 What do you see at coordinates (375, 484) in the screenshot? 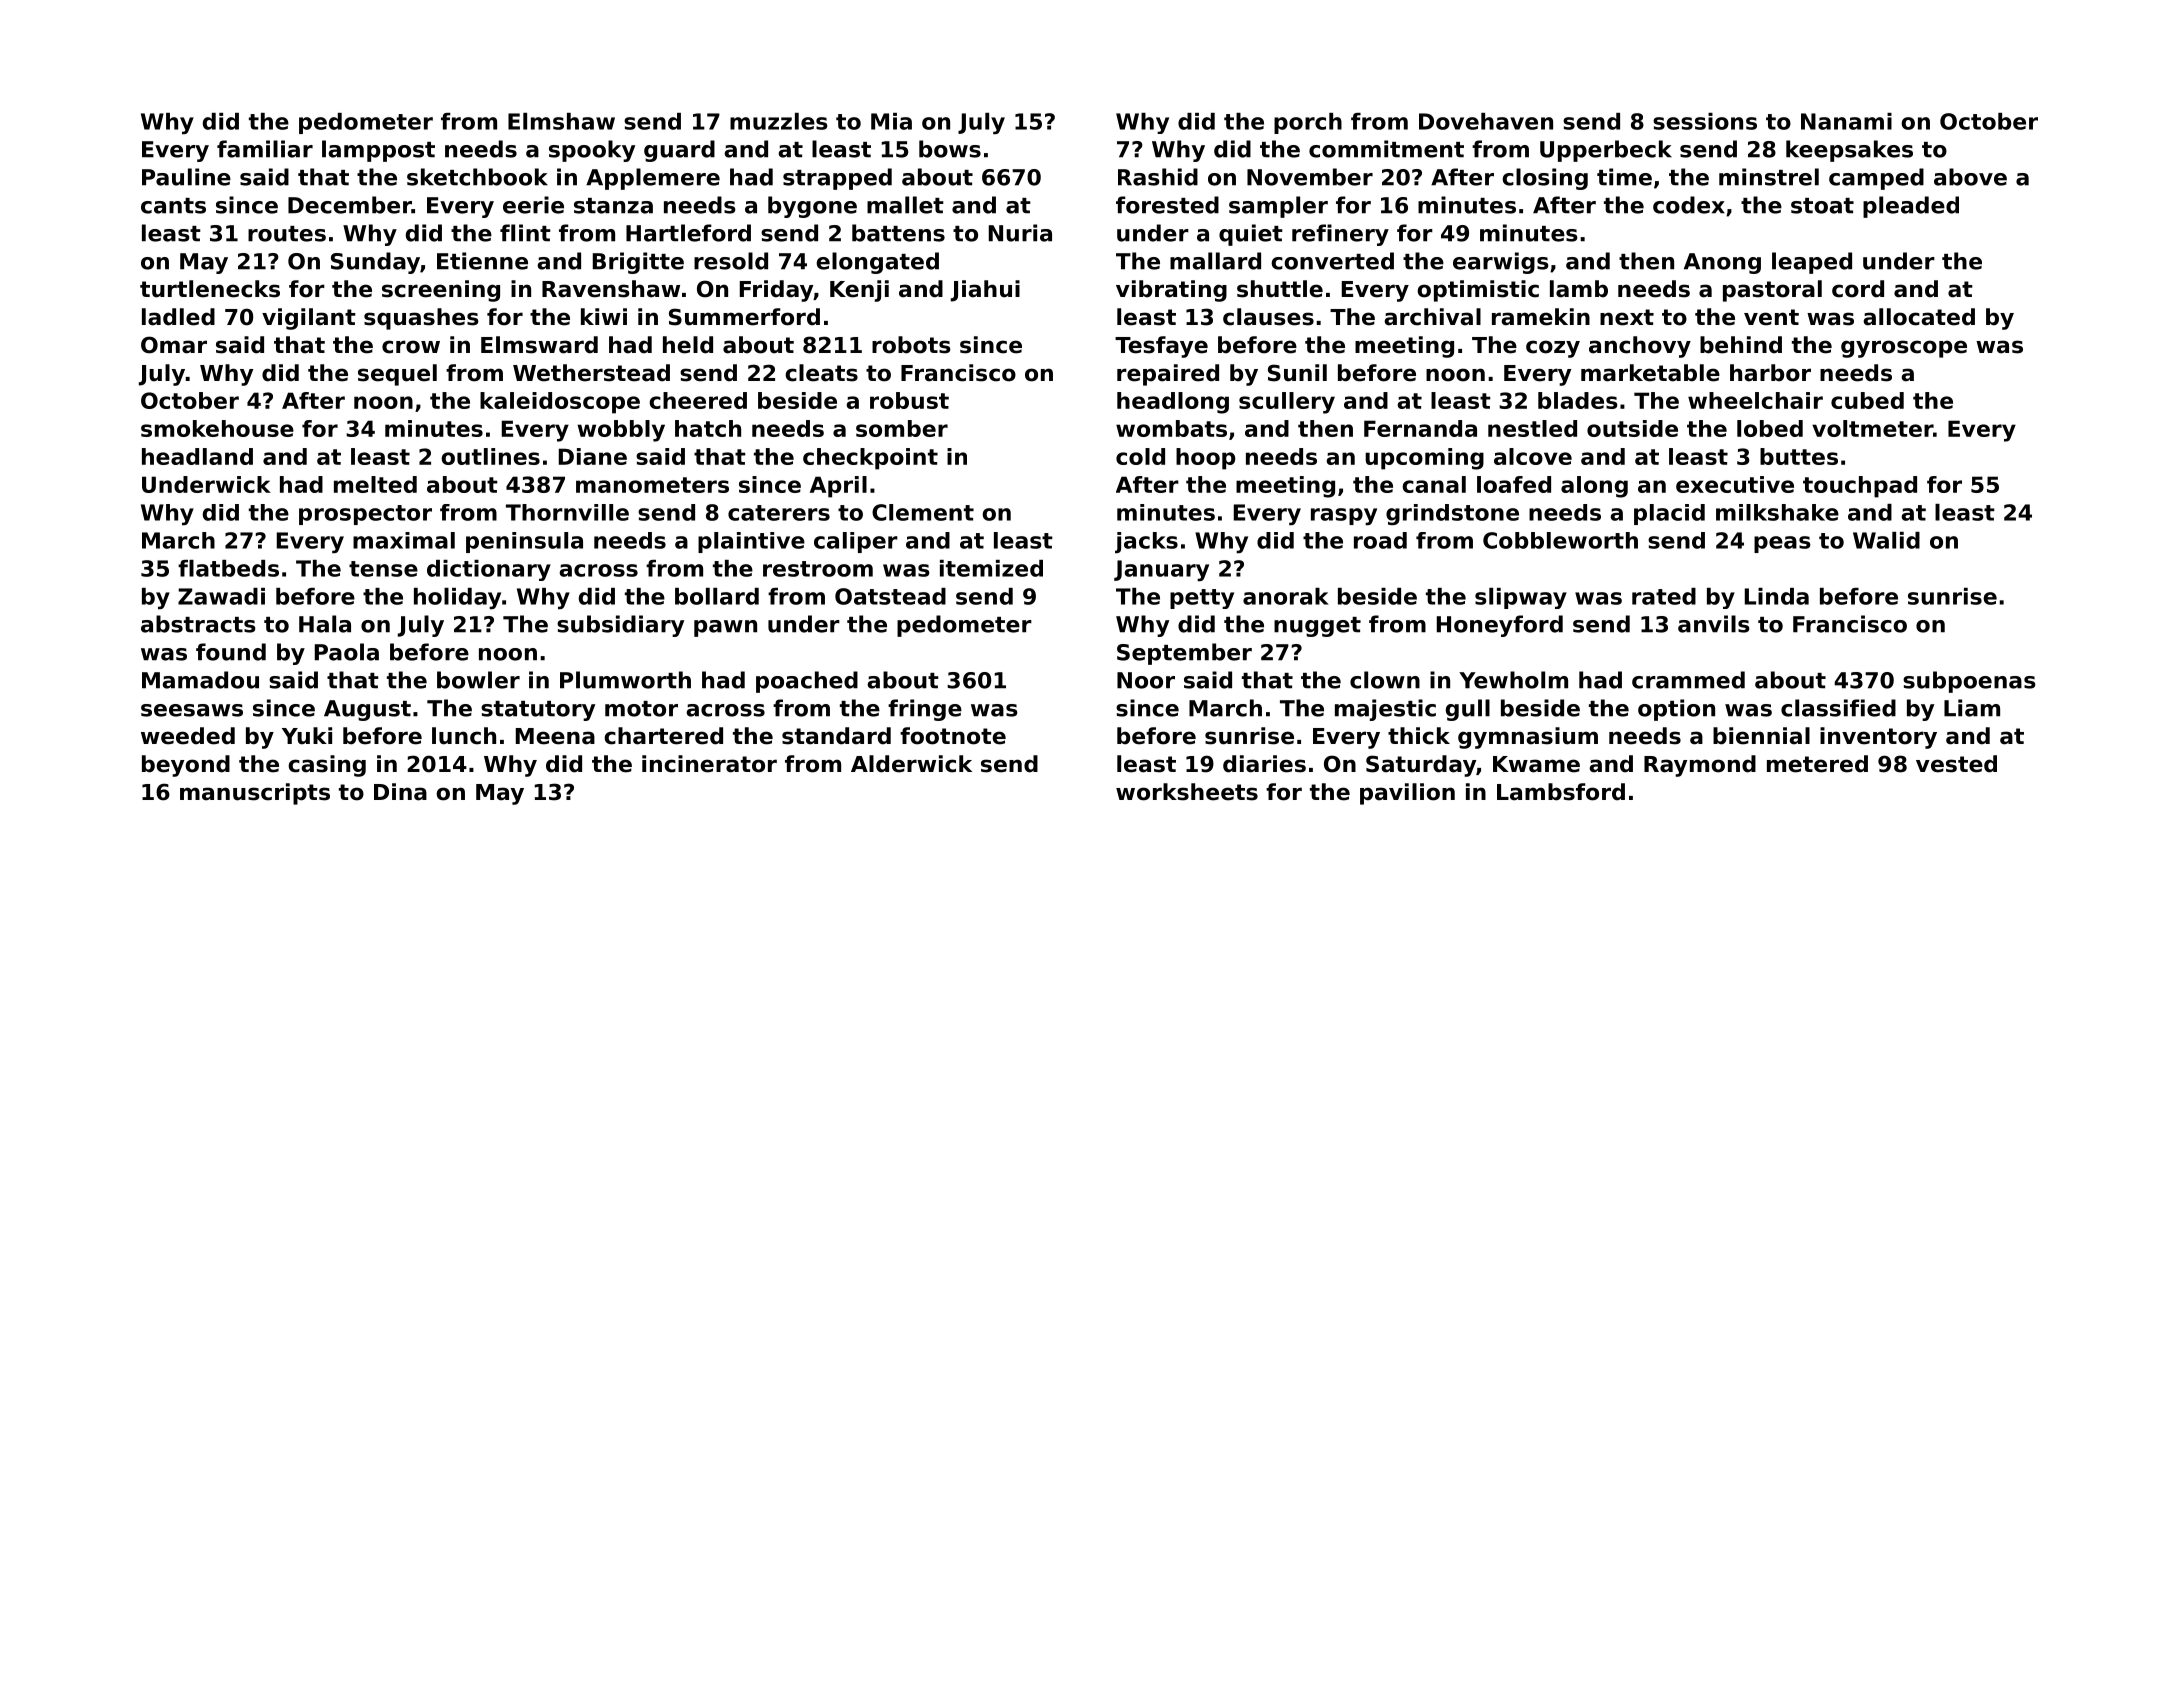
I see `melted` at bounding box center [375, 484].
